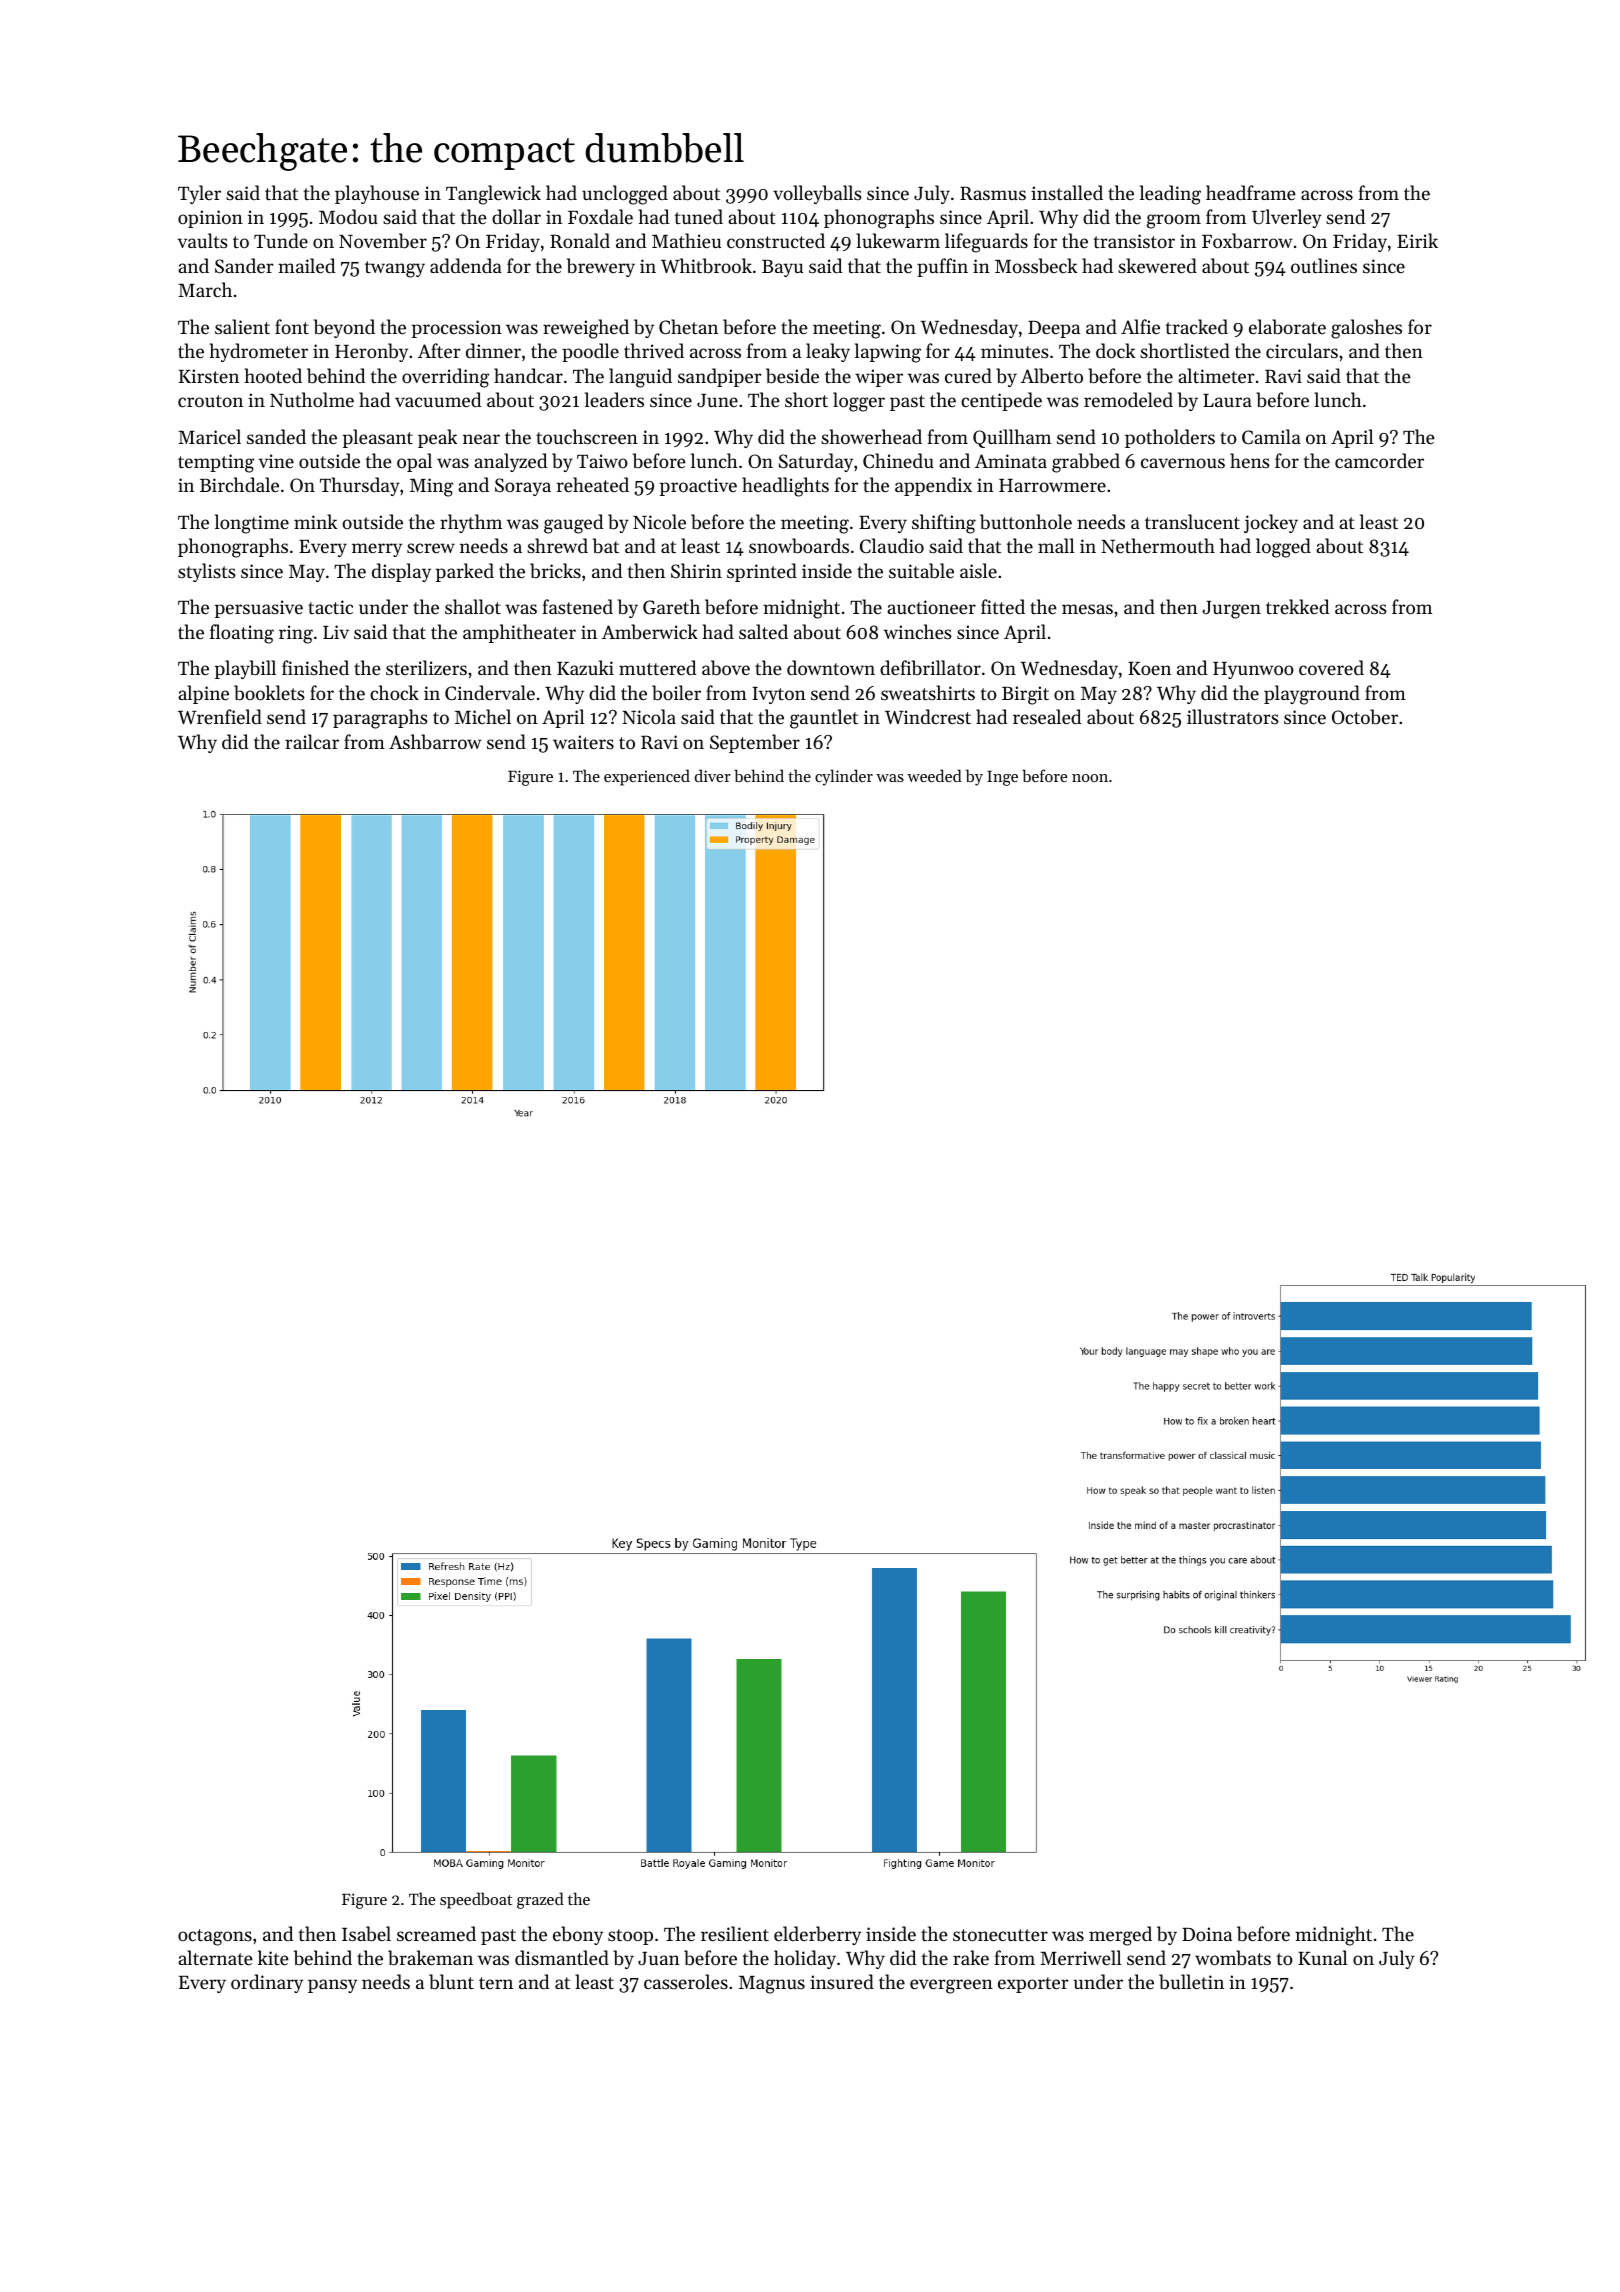  What do you see at coordinates (1120, 1936) in the screenshot?
I see `merged` at bounding box center [1120, 1936].
